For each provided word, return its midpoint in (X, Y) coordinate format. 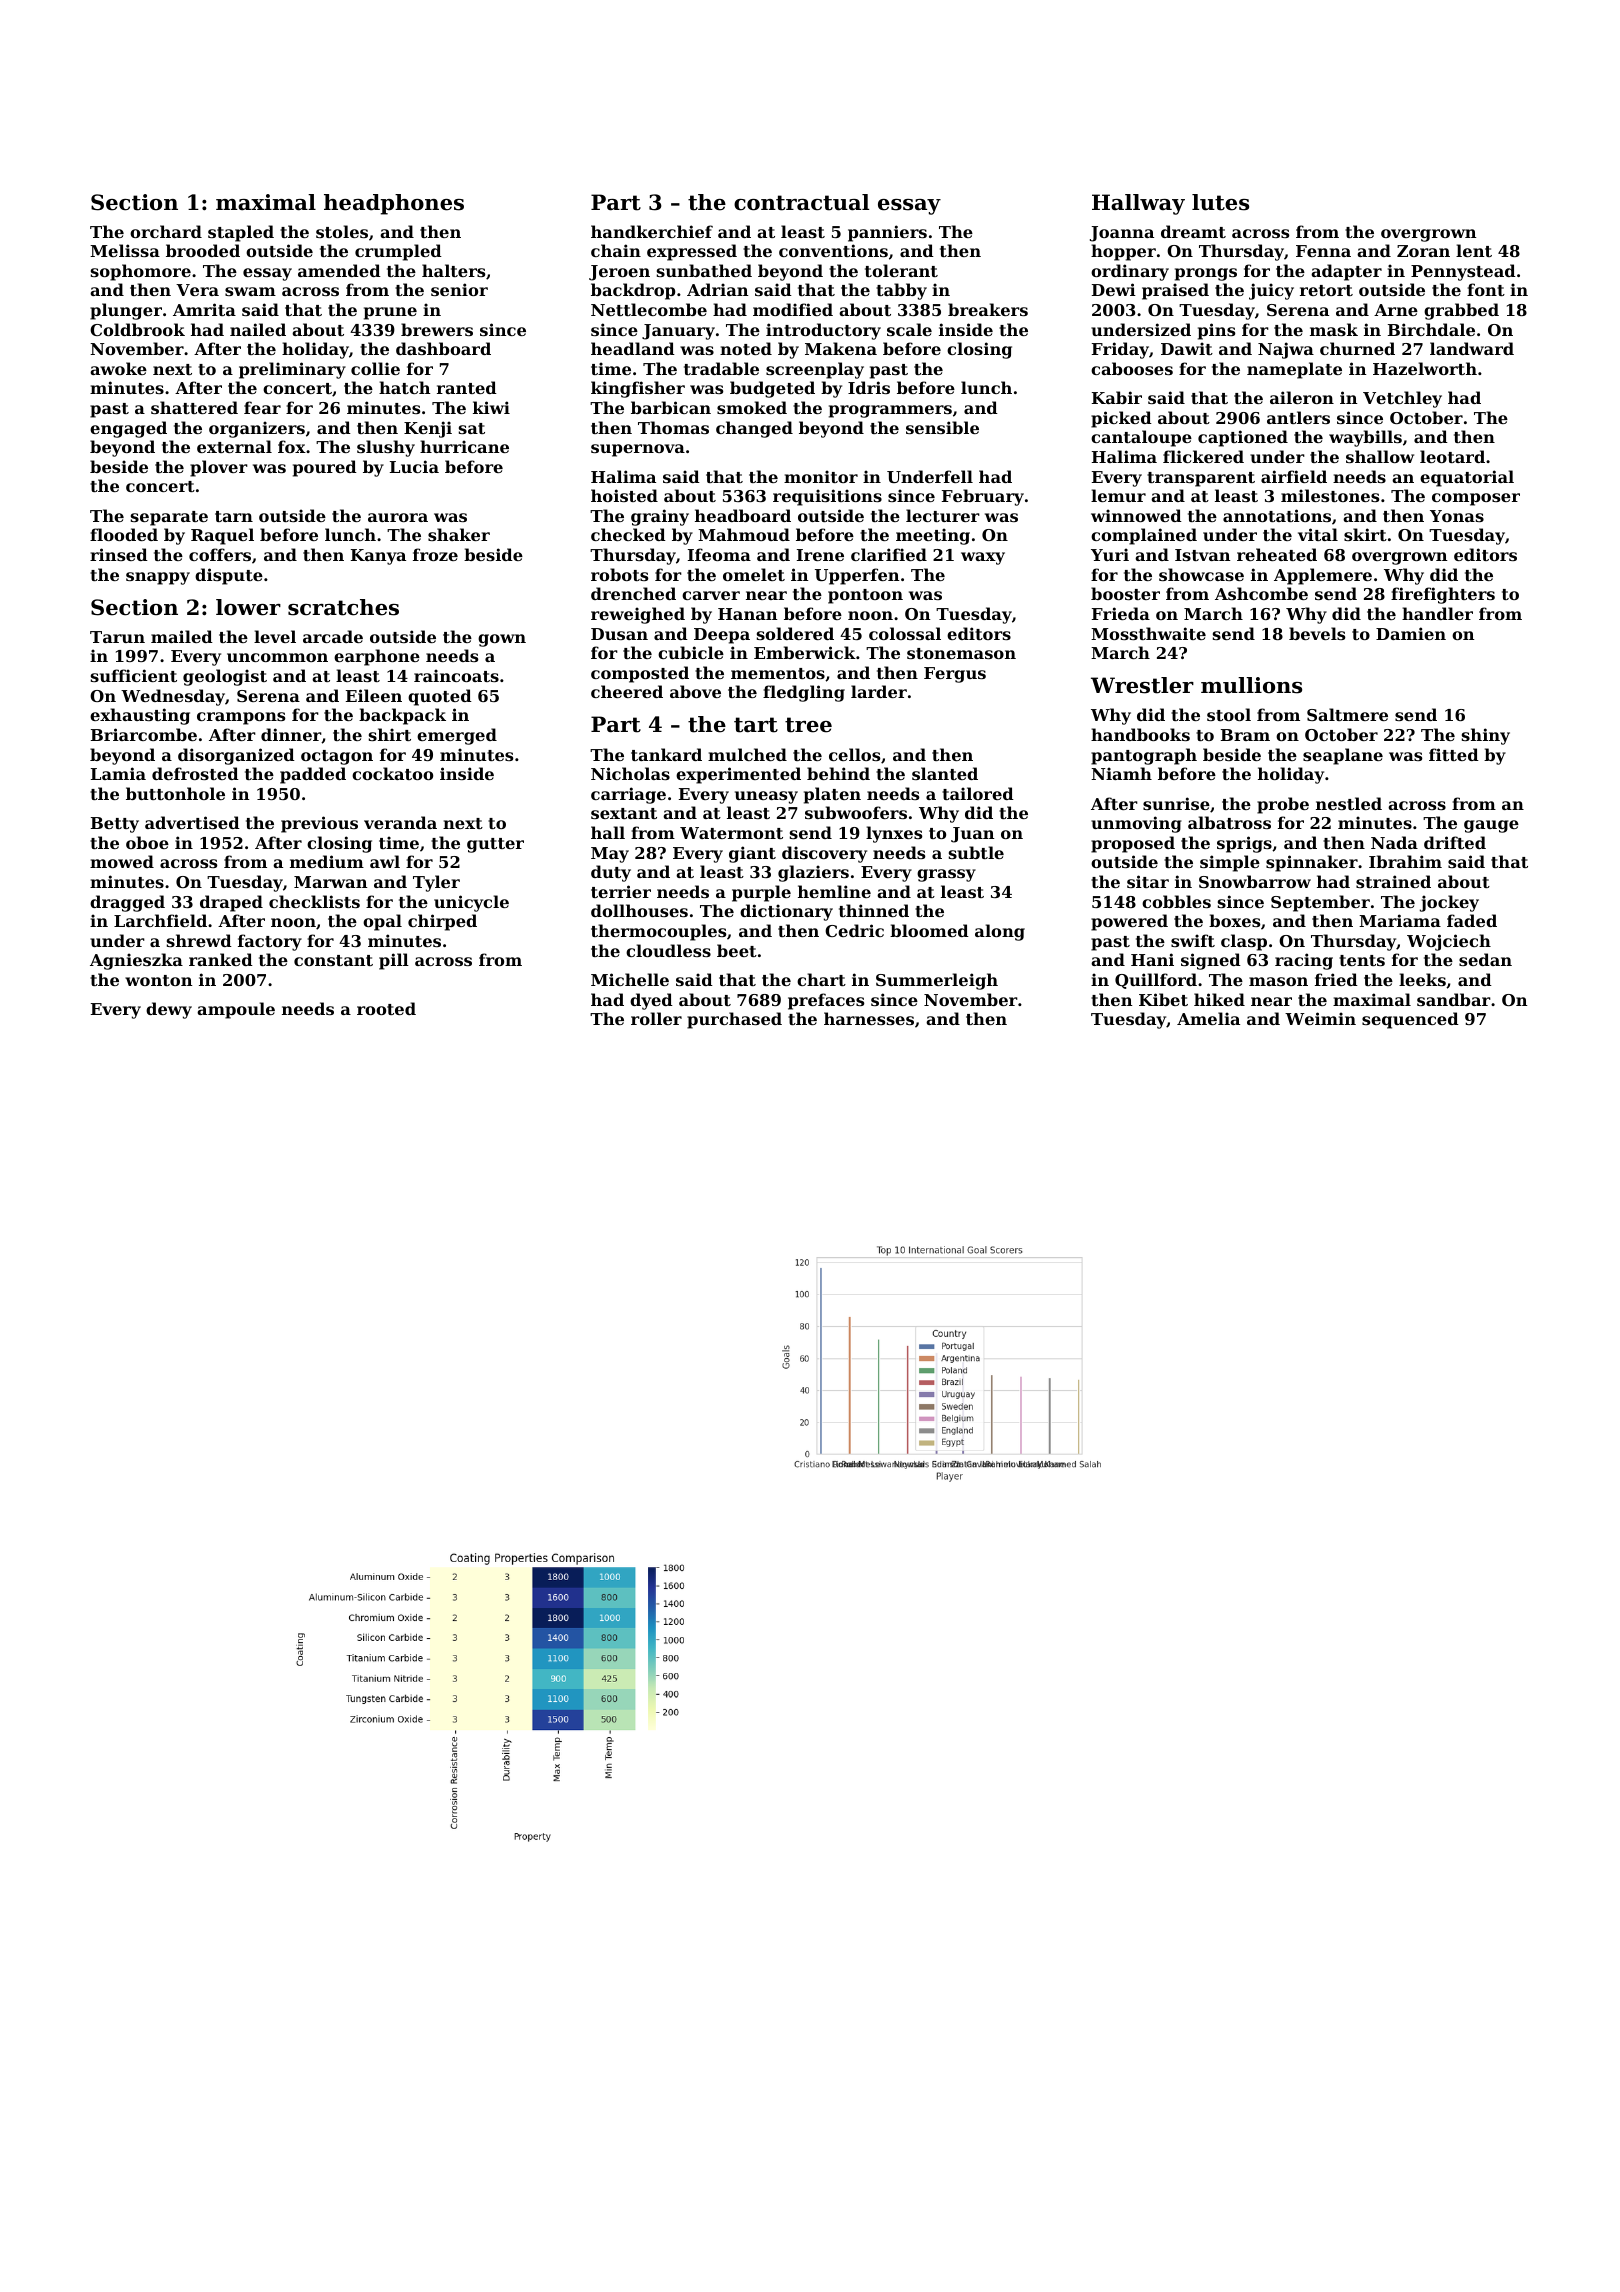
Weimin (1320, 1018)
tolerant (901, 270)
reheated (1277, 554)
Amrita (204, 309)
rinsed (119, 554)
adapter (1346, 272)
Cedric (854, 930)
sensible (942, 427)
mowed (122, 861)
